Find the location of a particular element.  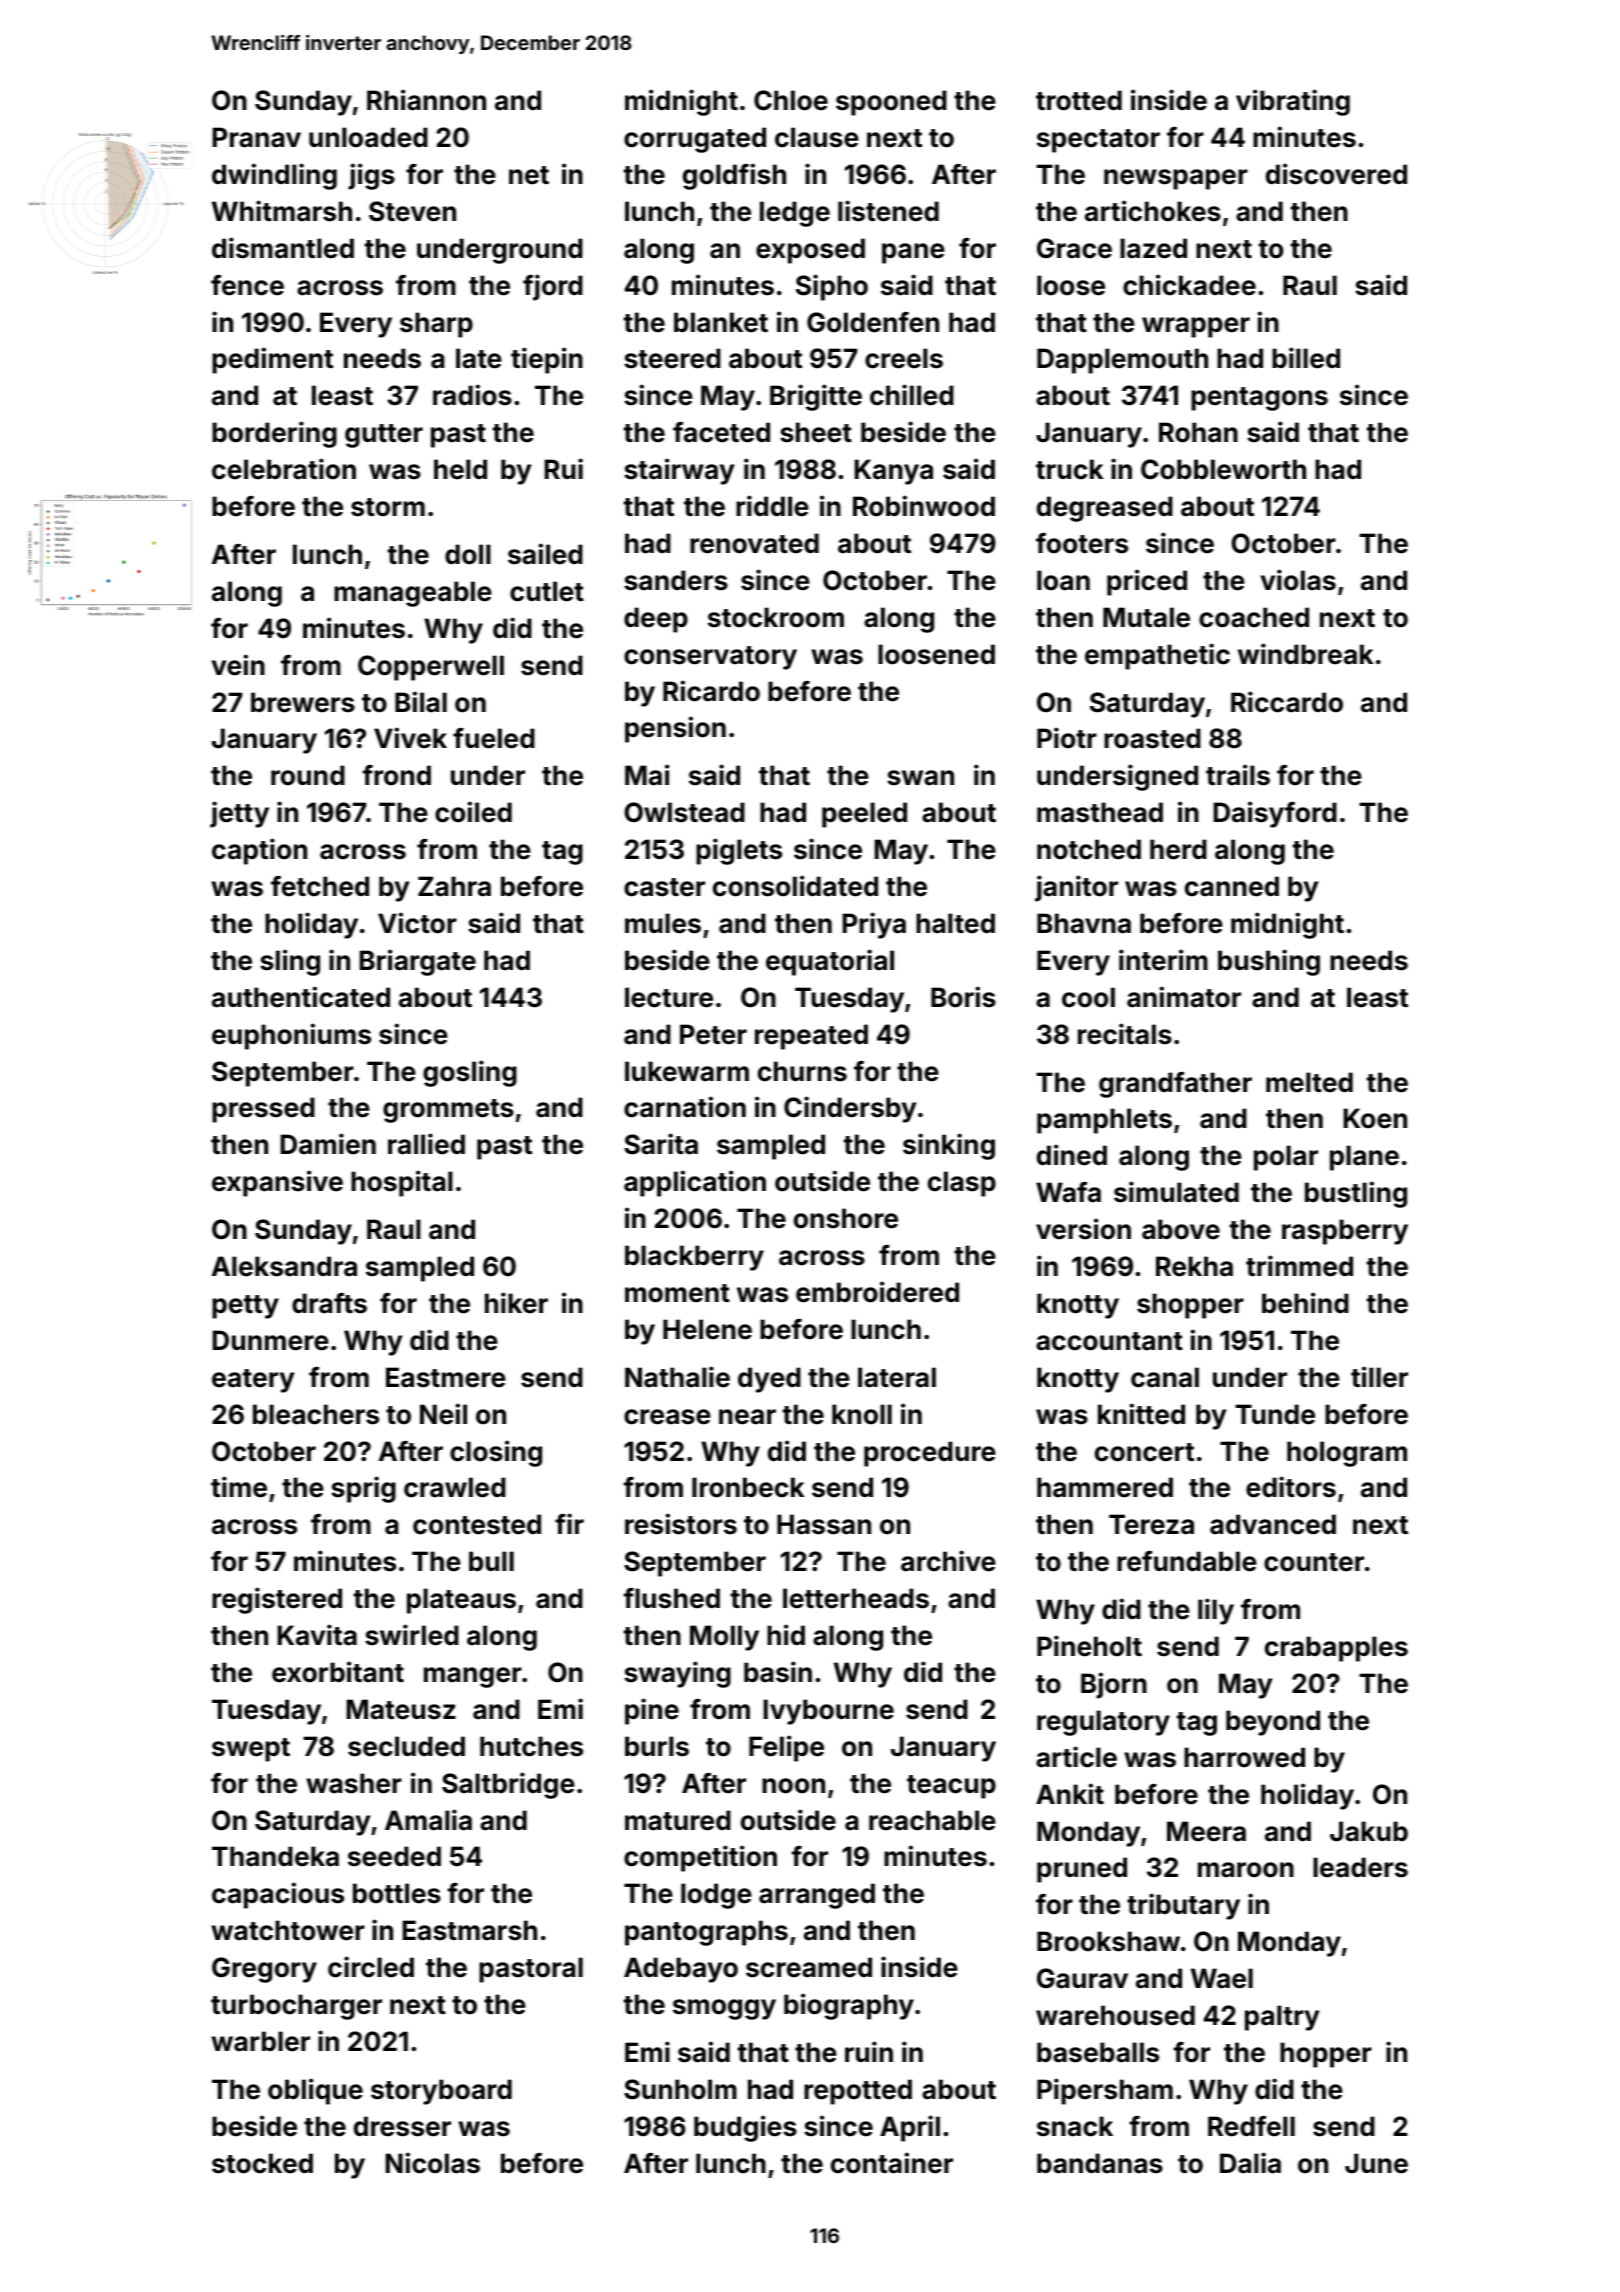

vibrating is located at coordinates (1293, 102).
